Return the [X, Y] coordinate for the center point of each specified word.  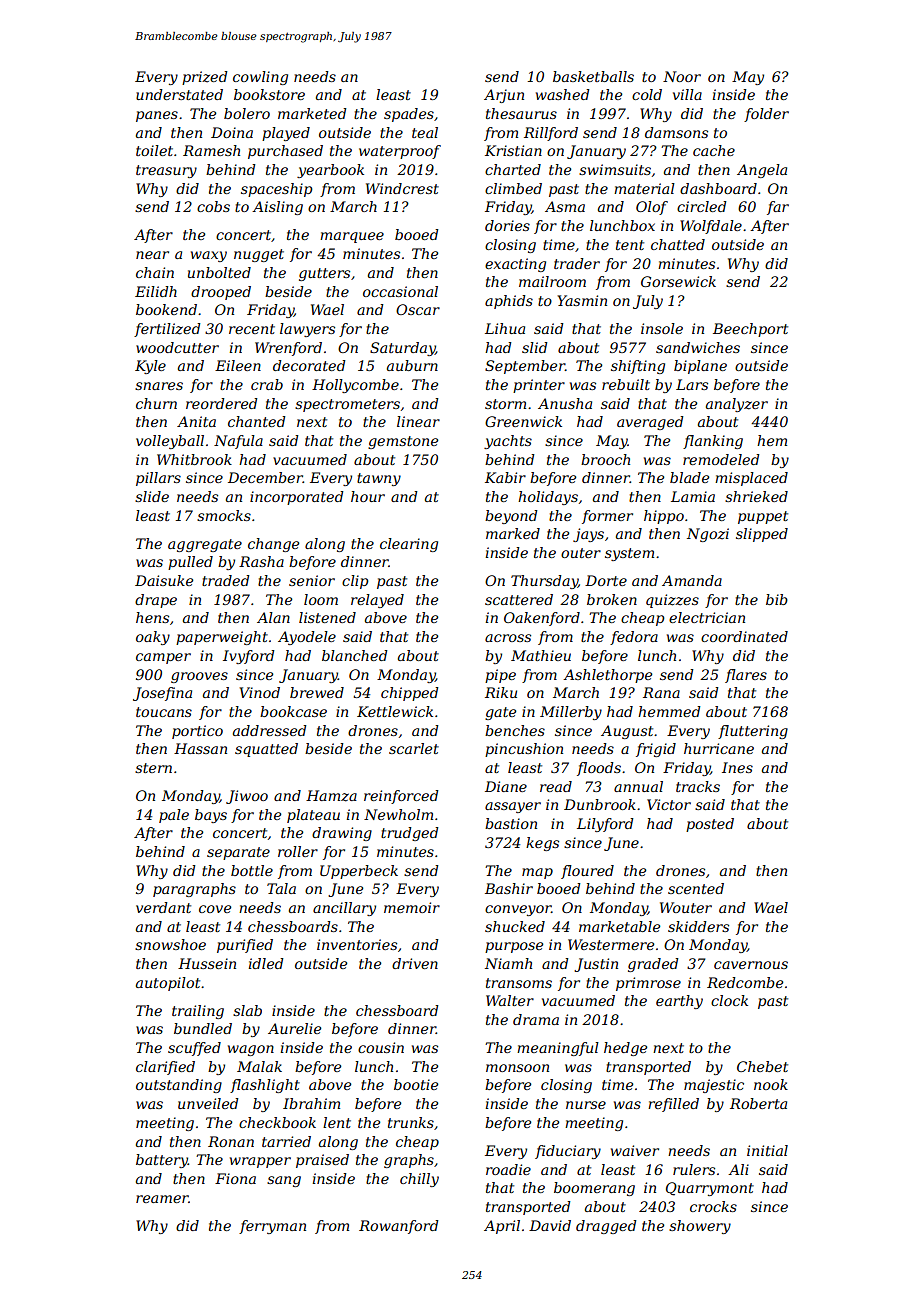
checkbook [277, 1122]
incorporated [297, 498]
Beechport [750, 330]
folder [766, 115]
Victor [669, 804]
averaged [650, 423]
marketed [312, 113]
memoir [412, 907]
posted [710, 825]
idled [266, 963]
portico [197, 732]
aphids [509, 302]
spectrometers [347, 405]
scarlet [414, 748]
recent [252, 329]
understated [179, 94]
